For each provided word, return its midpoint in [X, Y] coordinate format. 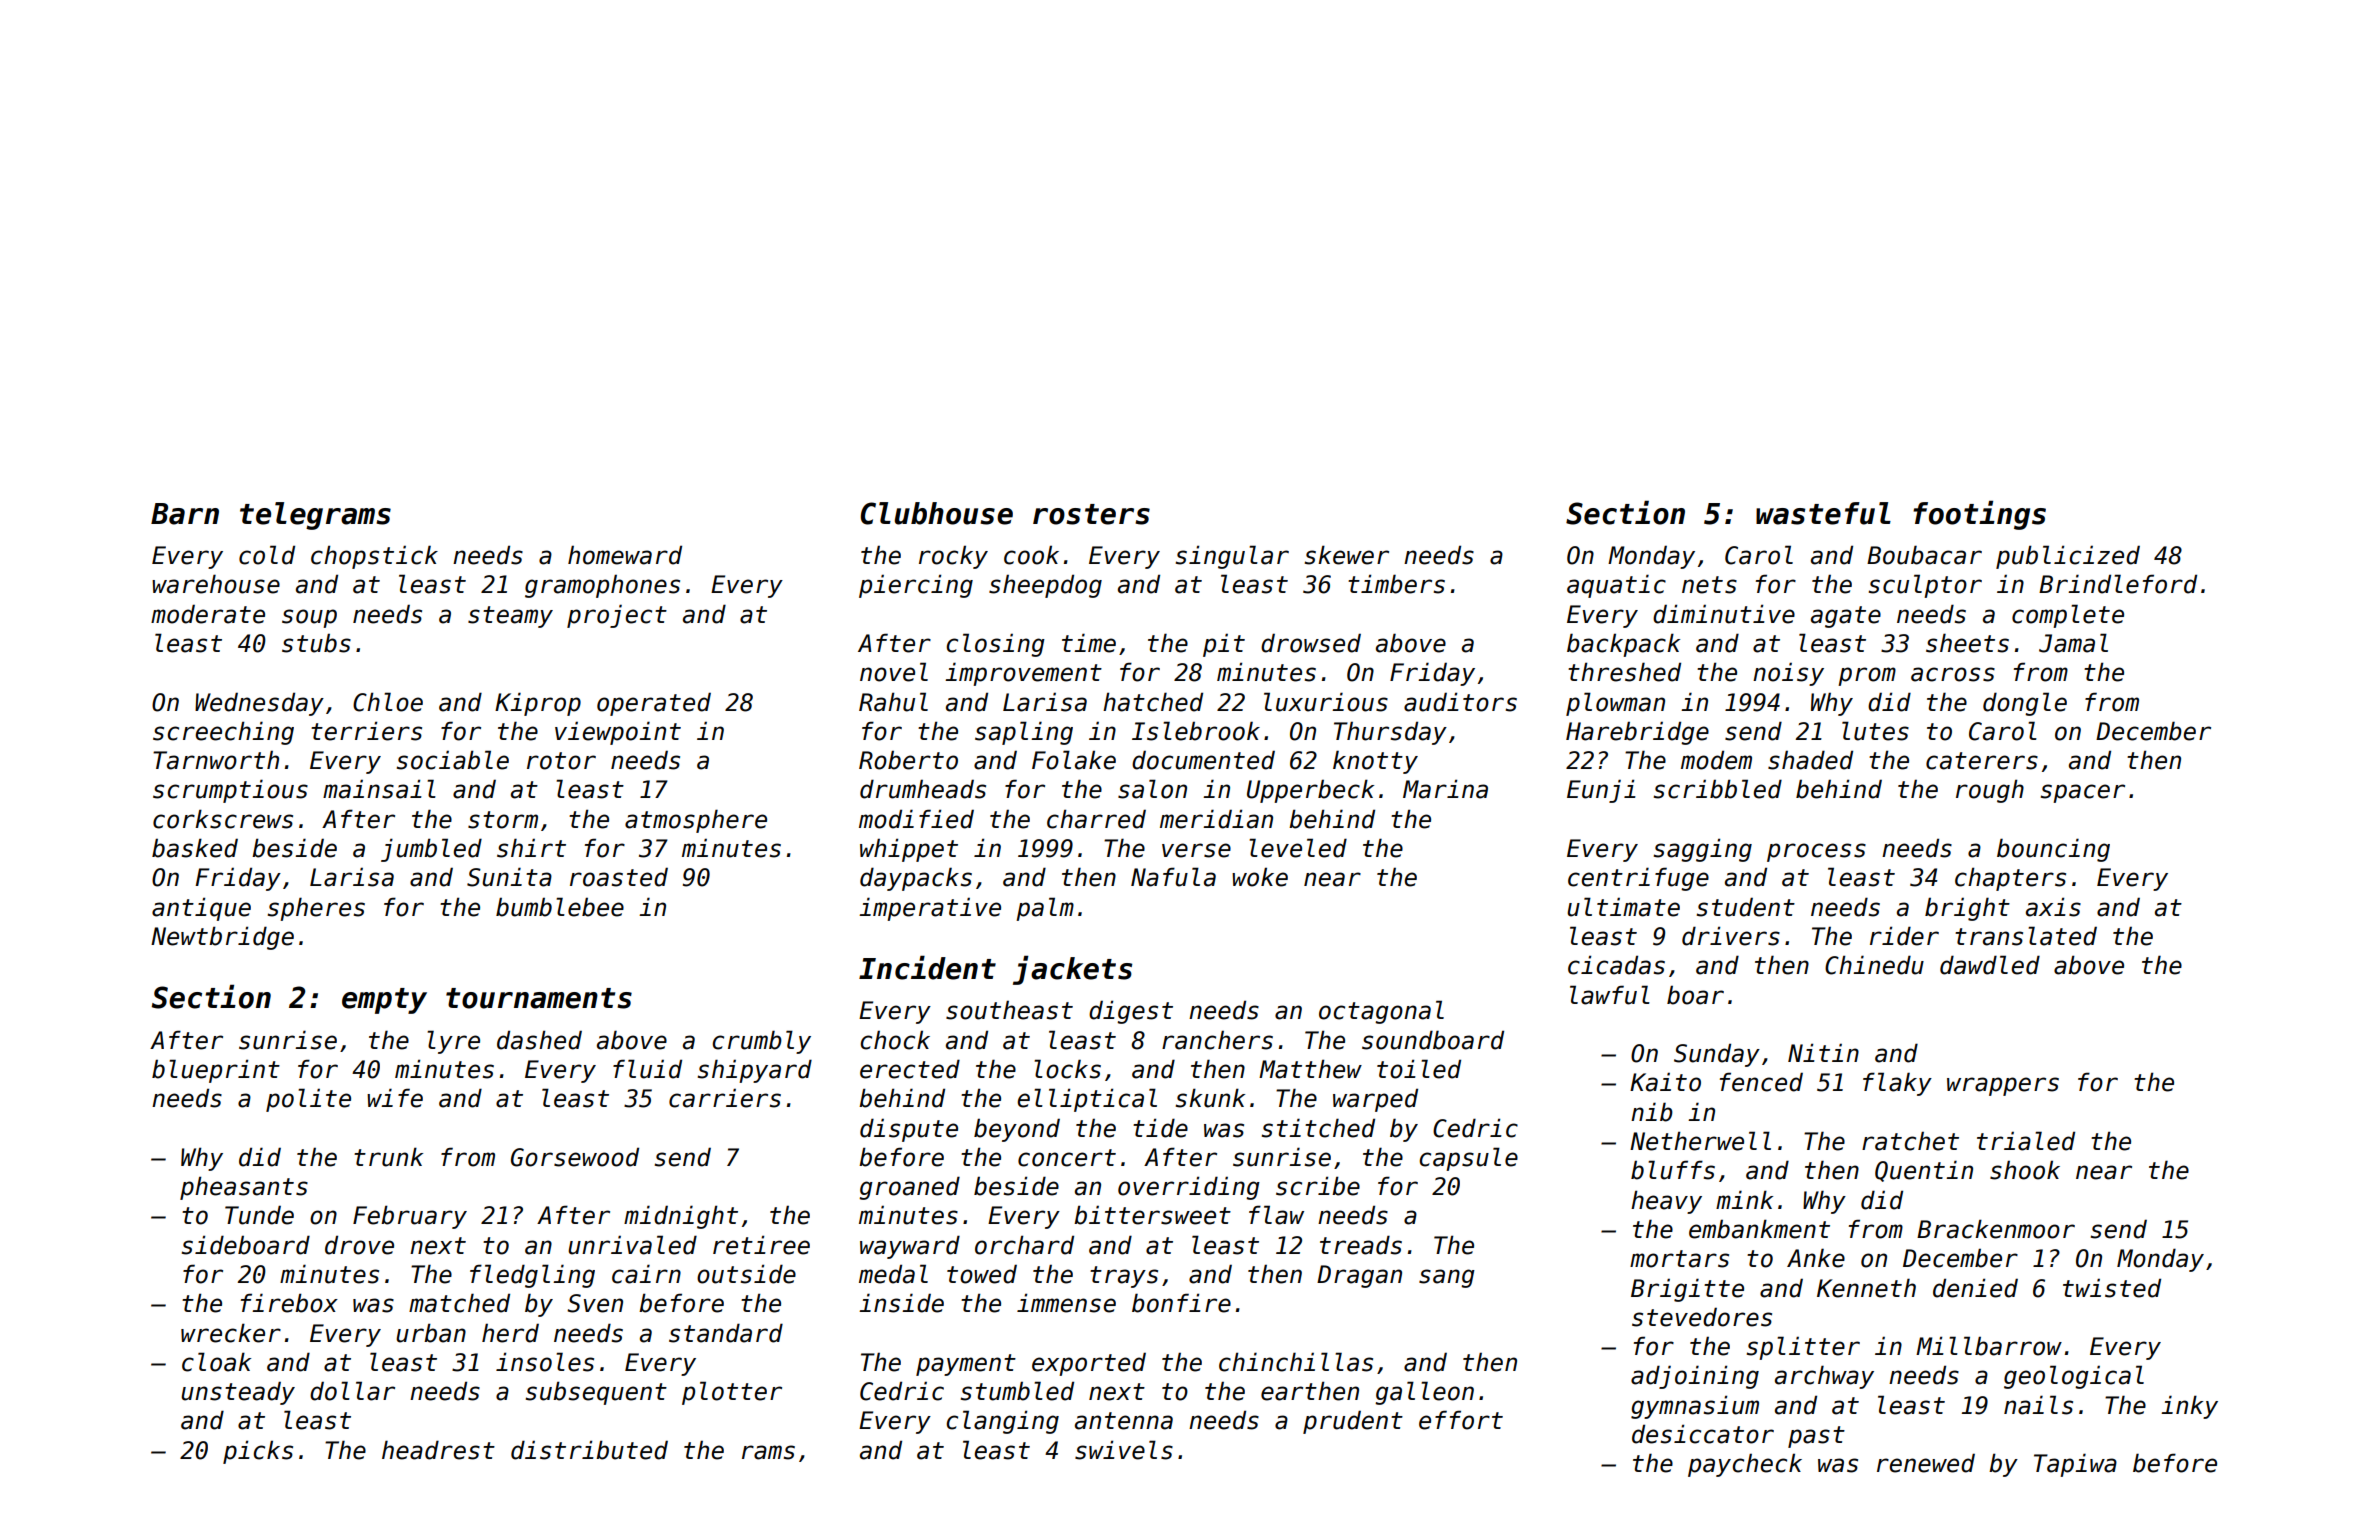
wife [395, 1098]
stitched [1318, 1128]
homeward [625, 555]
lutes [1875, 731]
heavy [1666, 1202]
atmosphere [696, 821]
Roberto [908, 760]
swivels [1124, 1450]
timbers [1396, 584]
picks [258, 1452]
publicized [2068, 557]
